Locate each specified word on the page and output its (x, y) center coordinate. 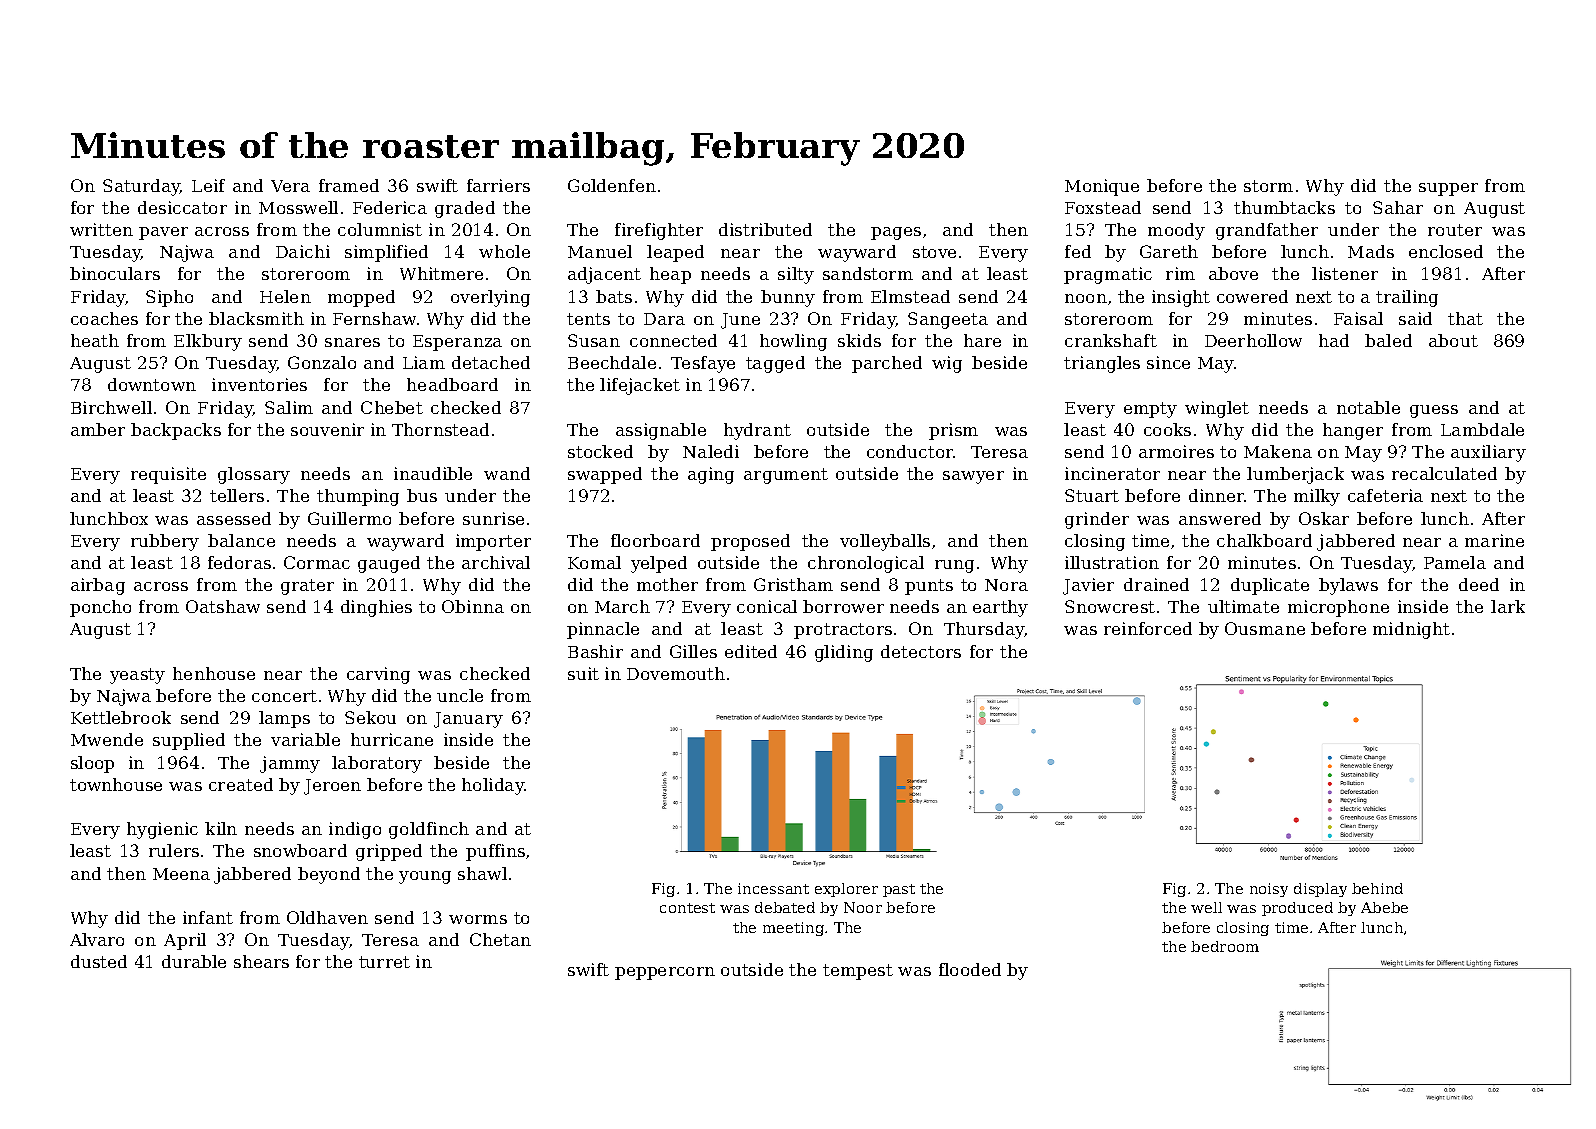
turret (384, 962)
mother (667, 584)
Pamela (1455, 562)
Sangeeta (948, 320)
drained (1156, 584)
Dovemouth (676, 673)
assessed (234, 518)
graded (465, 209)
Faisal (1358, 318)
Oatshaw (223, 606)
